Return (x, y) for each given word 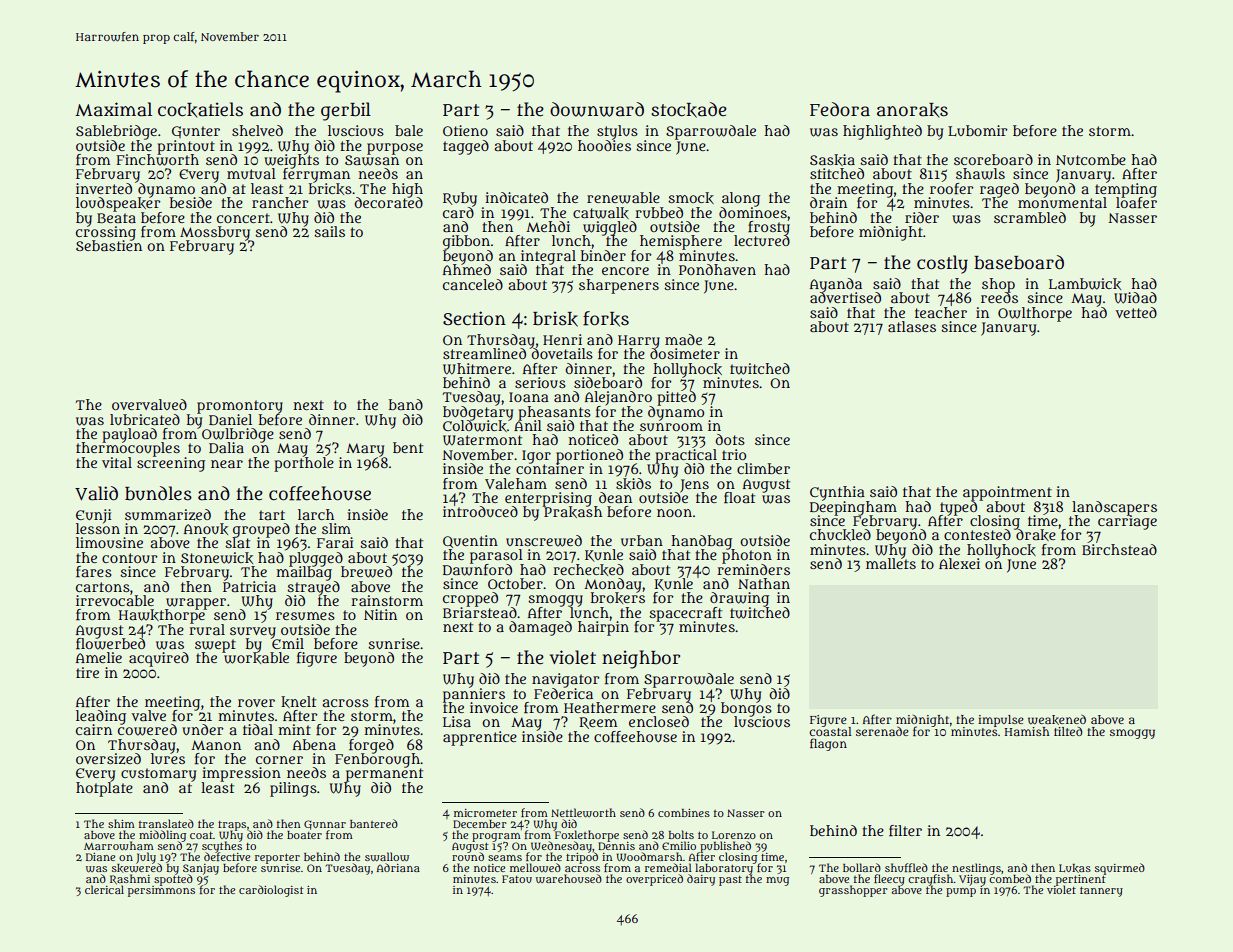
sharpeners (619, 286)
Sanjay (201, 869)
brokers (618, 598)
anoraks (912, 110)
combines (684, 813)
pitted (676, 398)
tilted (1068, 731)
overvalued (149, 404)
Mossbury (215, 233)
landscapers (1114, 508)
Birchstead (1119, 549)
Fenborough (377, 760)
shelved (257, 130)
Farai (335, 542)
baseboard (1019, 262)
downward (597, 109)
